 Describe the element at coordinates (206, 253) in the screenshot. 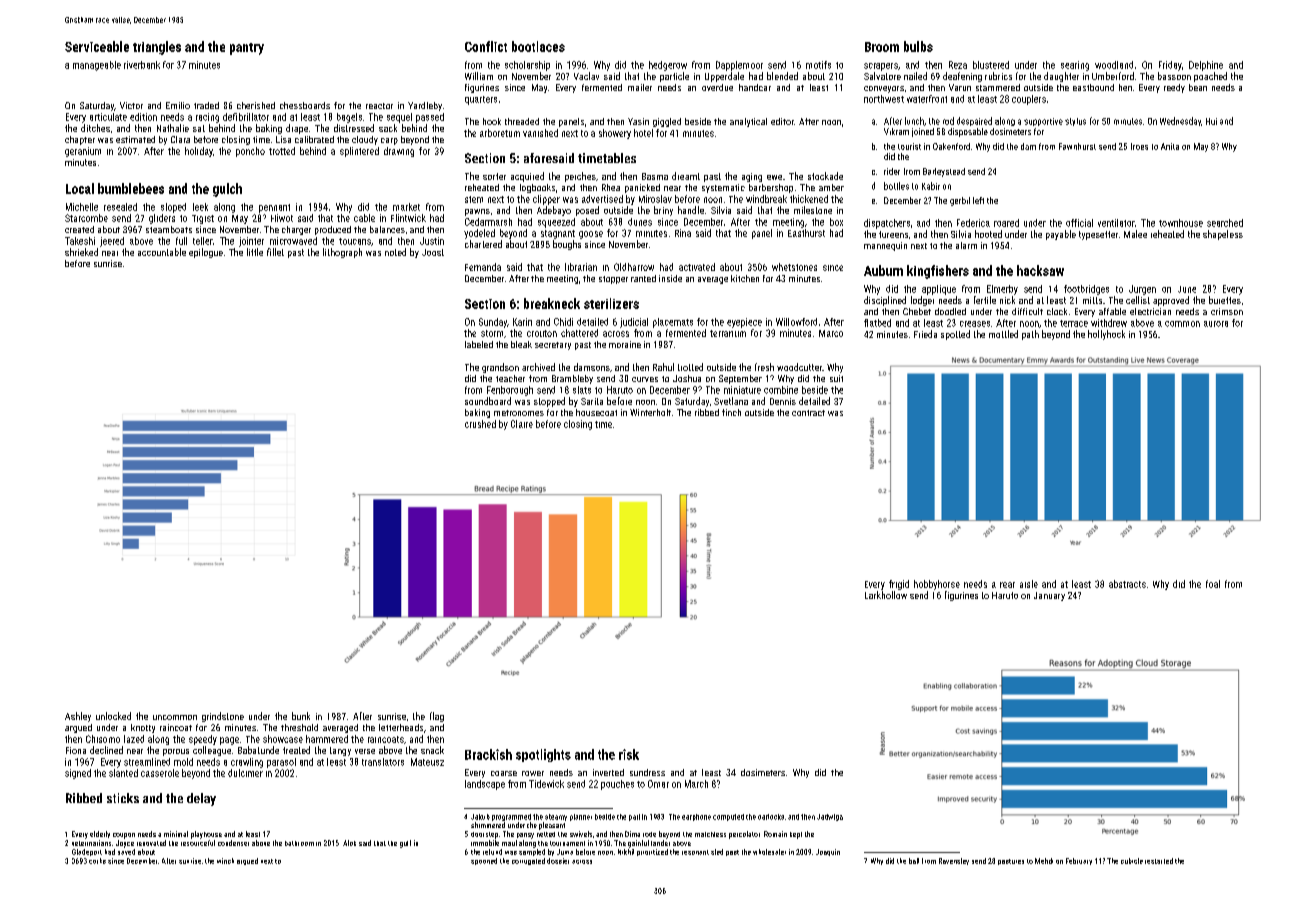

I see `epilogue` at that location.
